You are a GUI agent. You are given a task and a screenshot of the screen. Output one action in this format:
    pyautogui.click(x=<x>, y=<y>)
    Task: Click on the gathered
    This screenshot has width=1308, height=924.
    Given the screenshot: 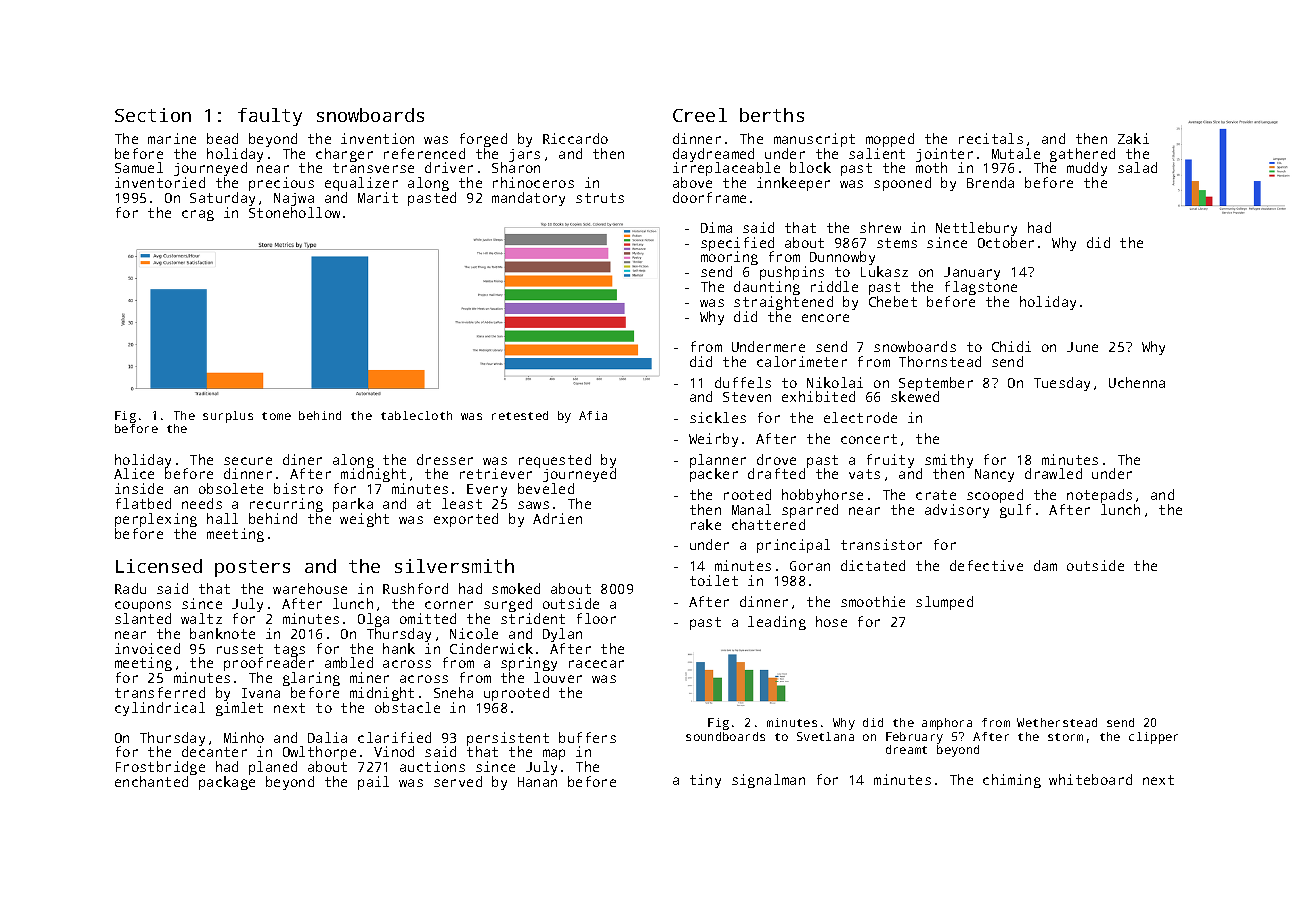 What is the action you would take?
    pyautogui.click(x=1082, y=155)
